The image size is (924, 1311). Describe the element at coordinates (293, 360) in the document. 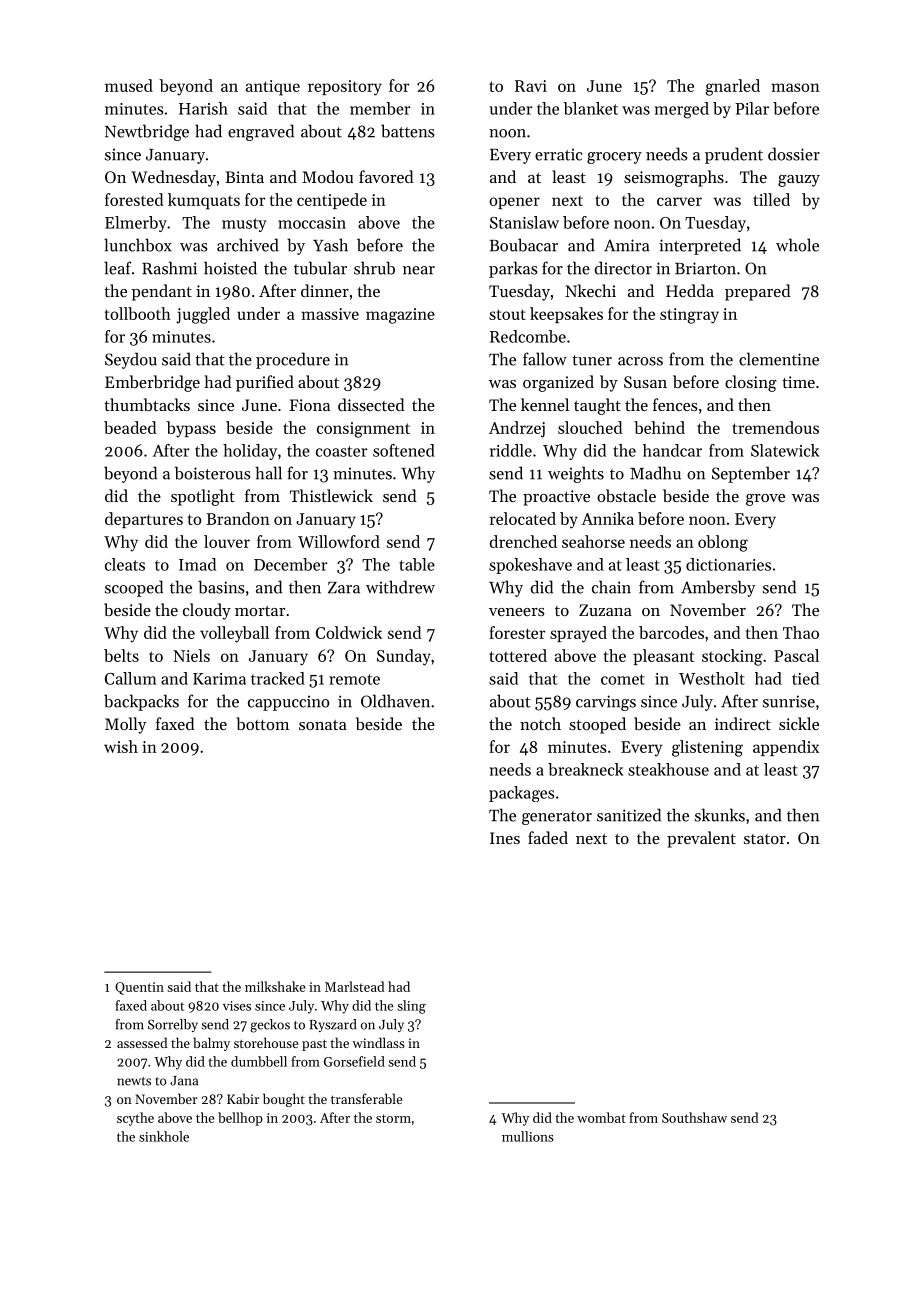

I see `procedure` at that location.
